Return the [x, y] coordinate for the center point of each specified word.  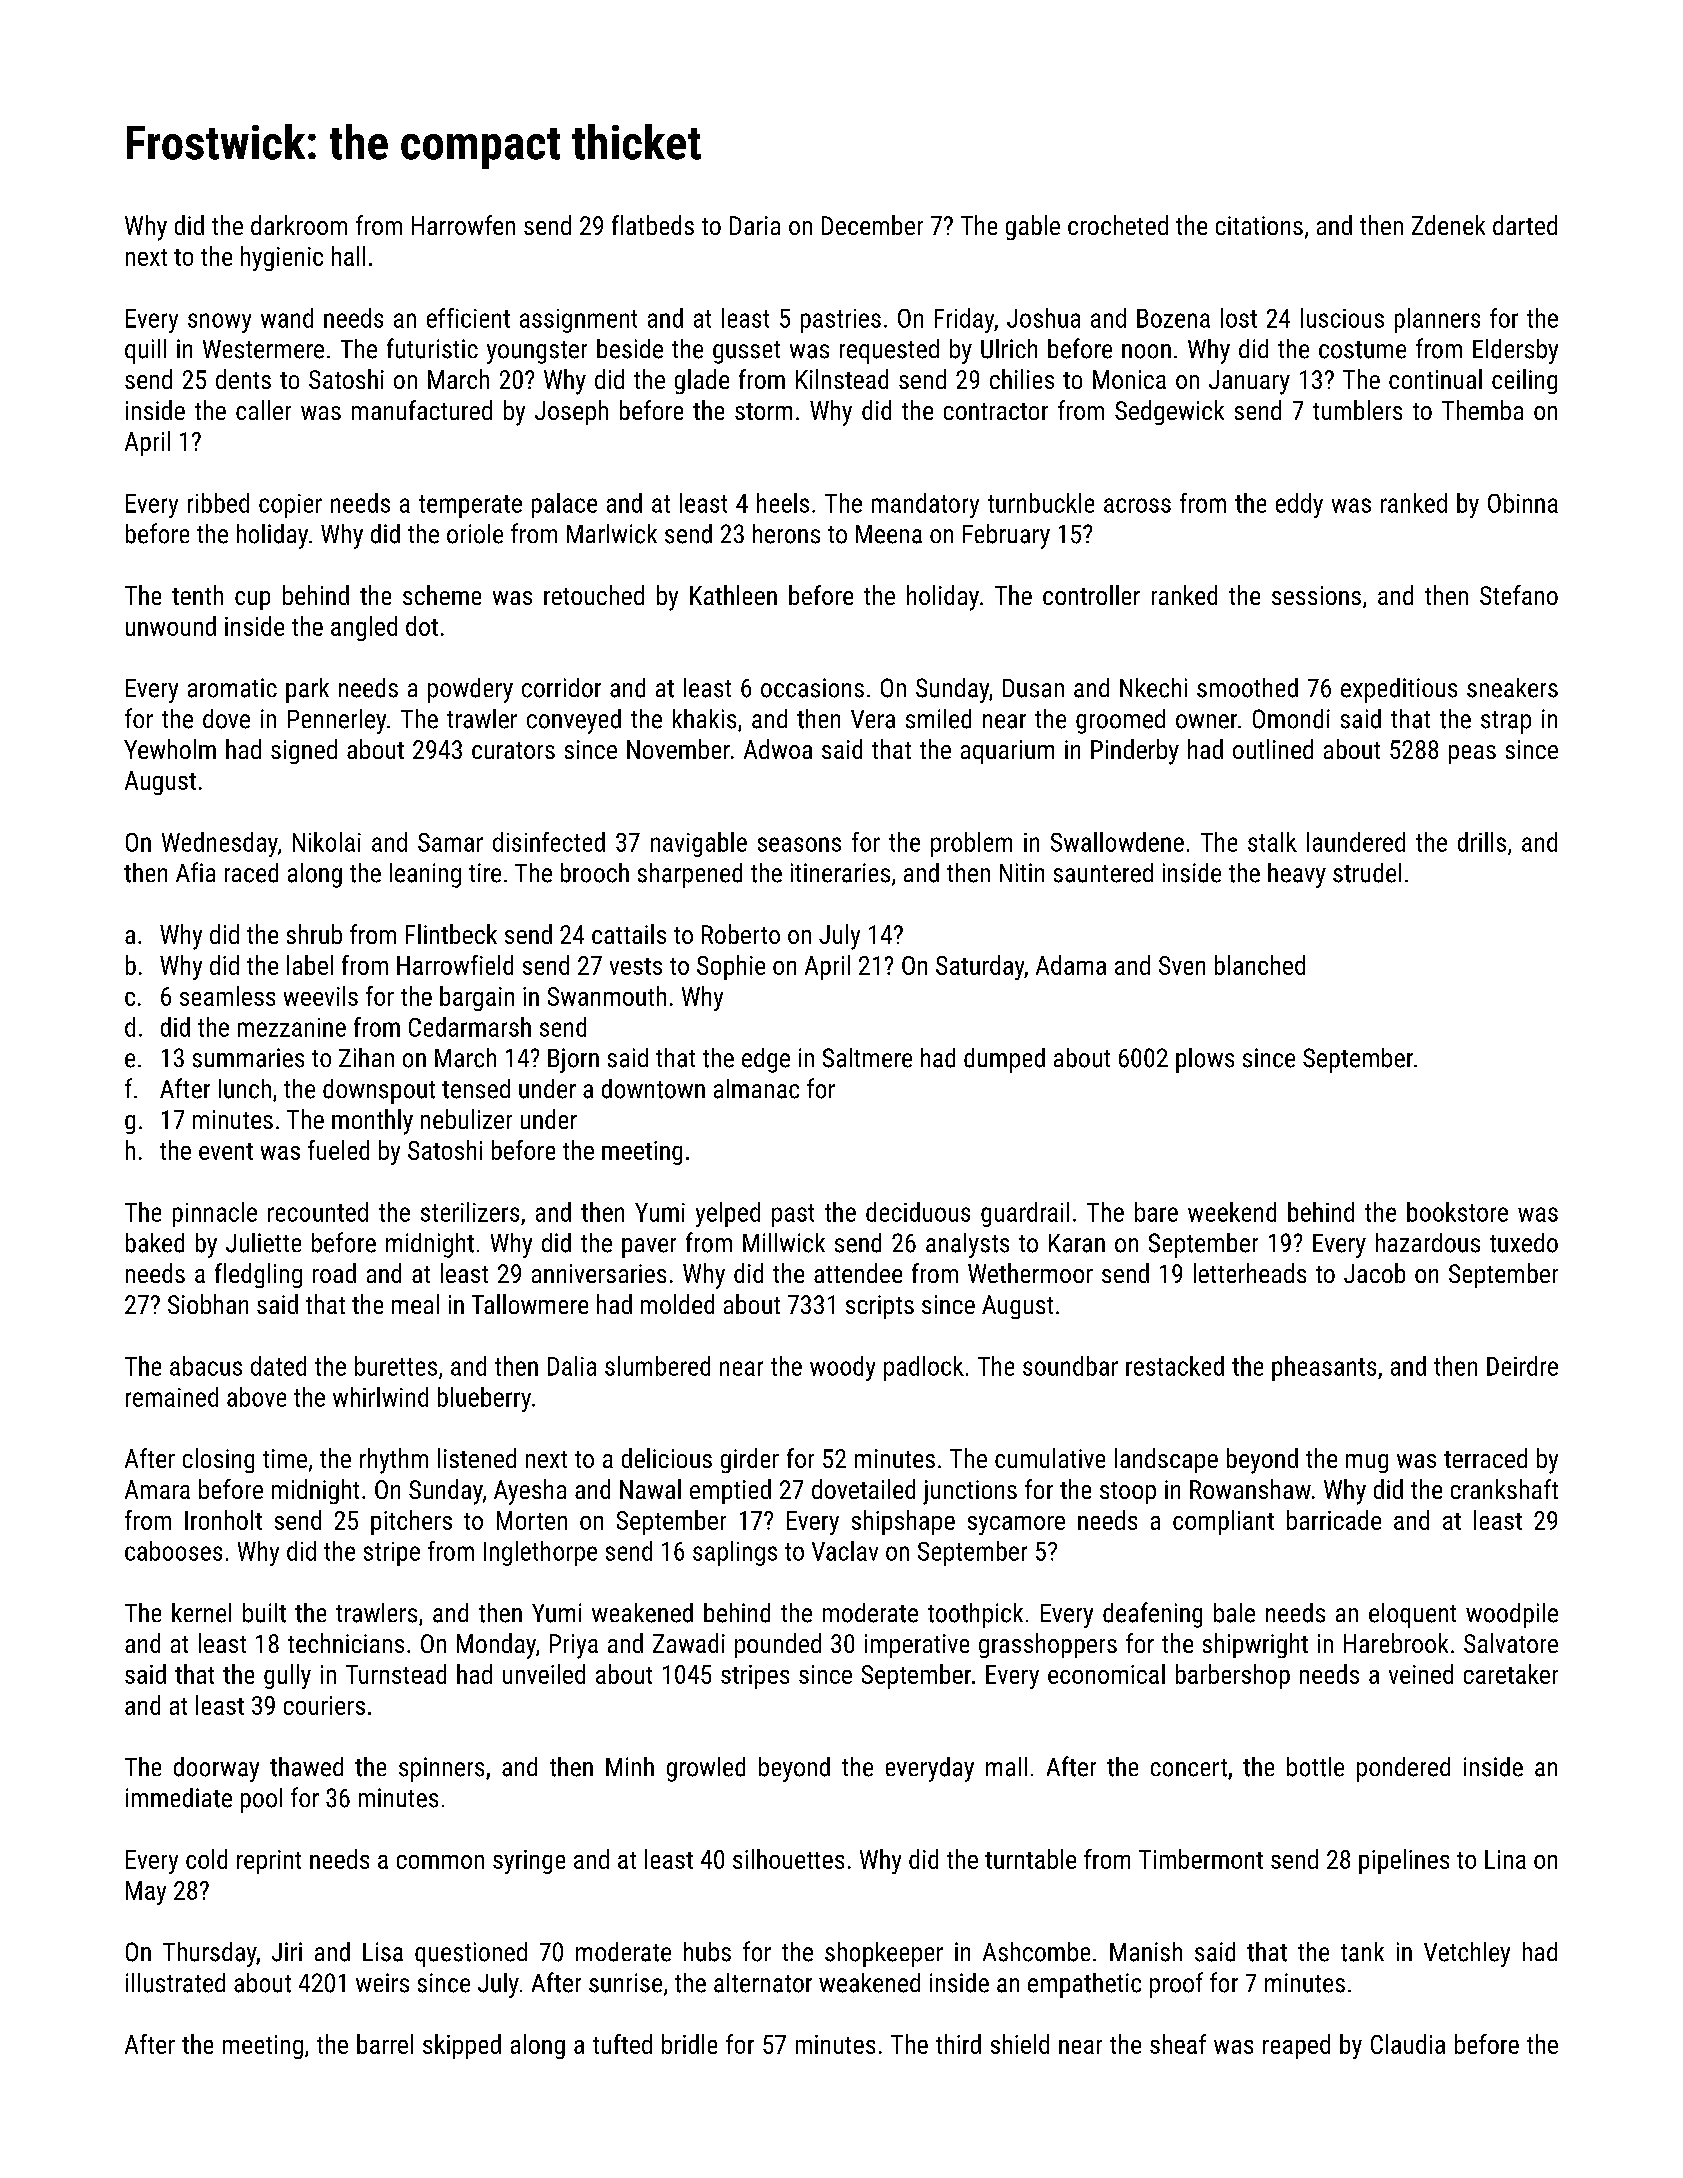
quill [145, 351]
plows [1205, 1060]
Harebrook [1396, 1643]
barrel [385, 2044]
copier [290, 506]
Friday [964, 320]
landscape [1166, 1460]
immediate [179, 1798]
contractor [996, 411]
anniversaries [599, 1273]
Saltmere [867, 1058]
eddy [1299, 505]
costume [1362, 350]
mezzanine [292, 1027]
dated [278, 1366]
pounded [778, 1645]
